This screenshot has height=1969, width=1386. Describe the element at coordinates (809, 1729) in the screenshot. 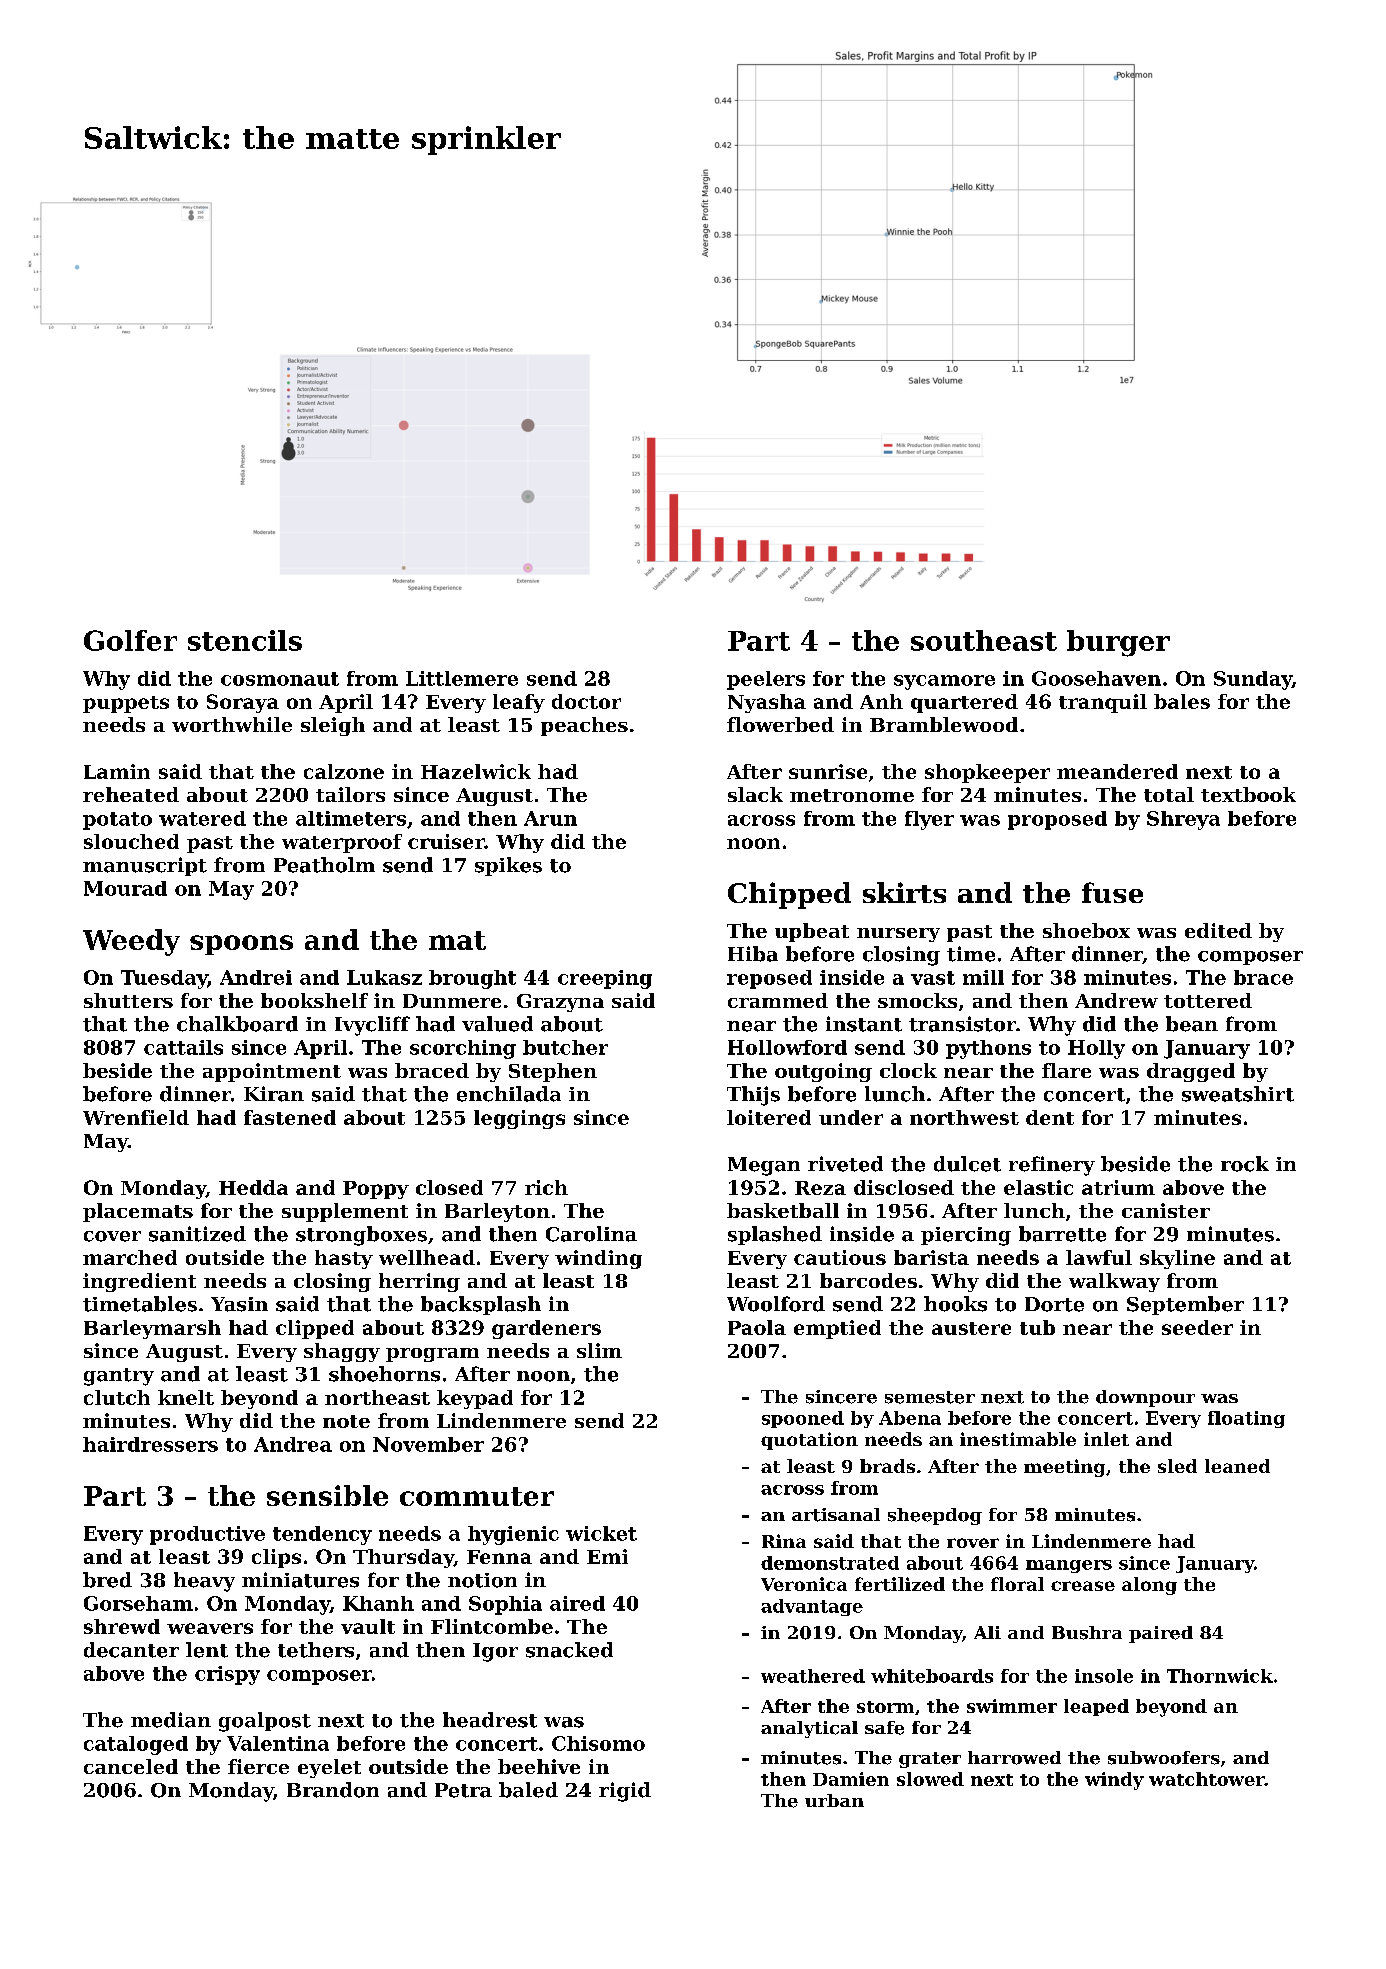

I see `analytical` at that location.
